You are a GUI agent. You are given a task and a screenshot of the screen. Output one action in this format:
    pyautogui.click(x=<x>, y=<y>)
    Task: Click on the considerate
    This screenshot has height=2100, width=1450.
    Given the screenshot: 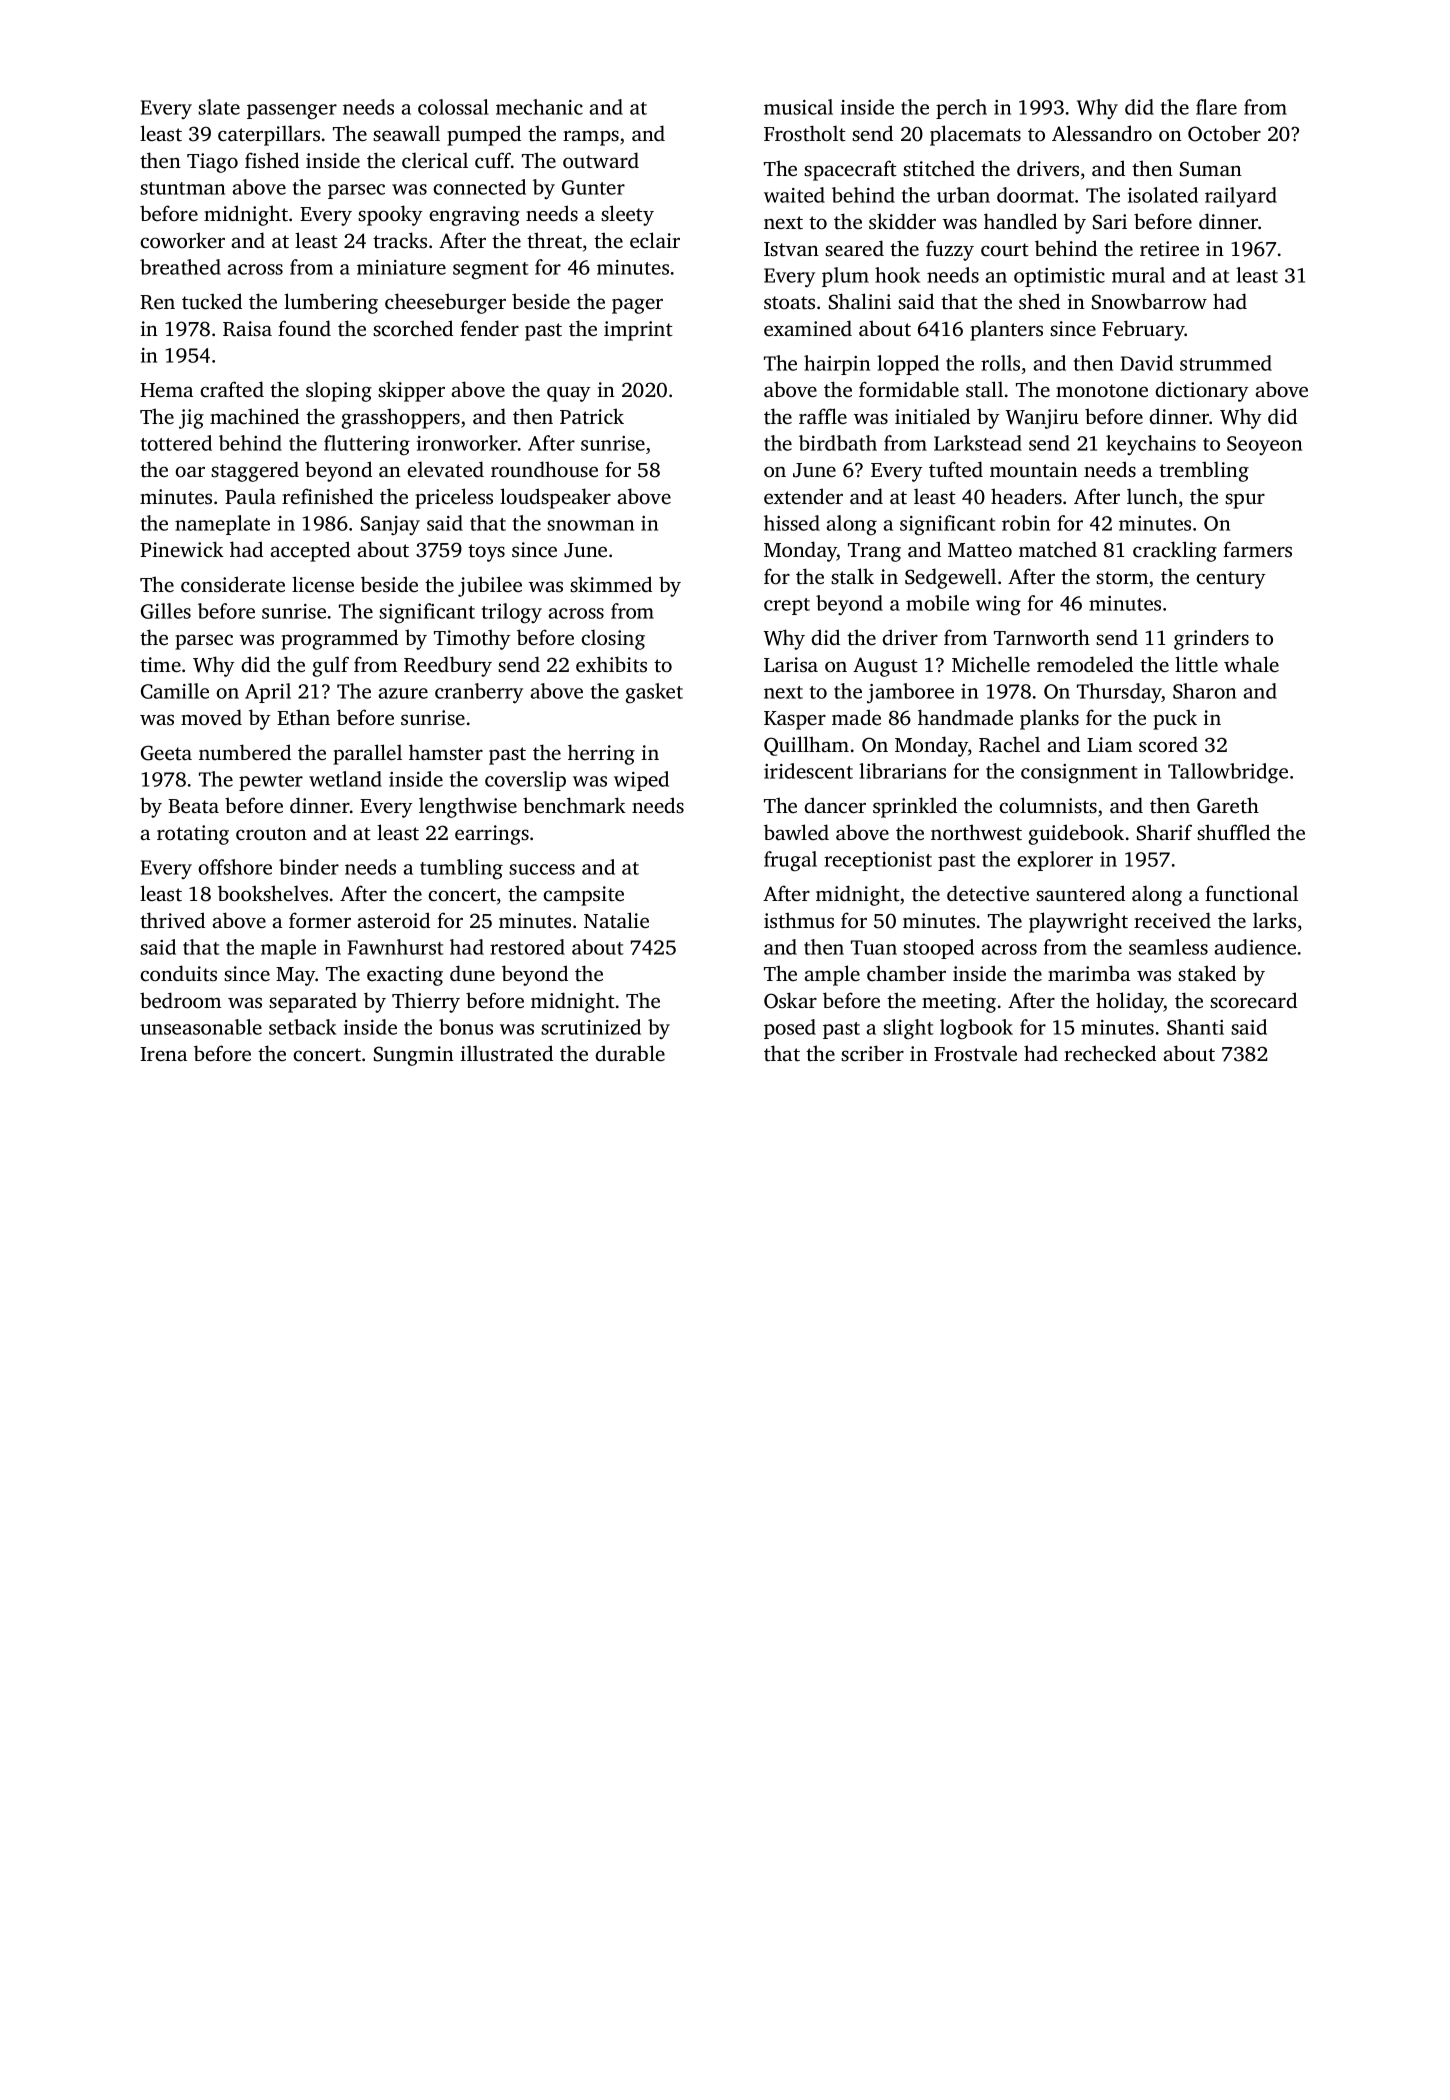 What is the action you would take?
    pyautogui.click(x=233, y=584)
